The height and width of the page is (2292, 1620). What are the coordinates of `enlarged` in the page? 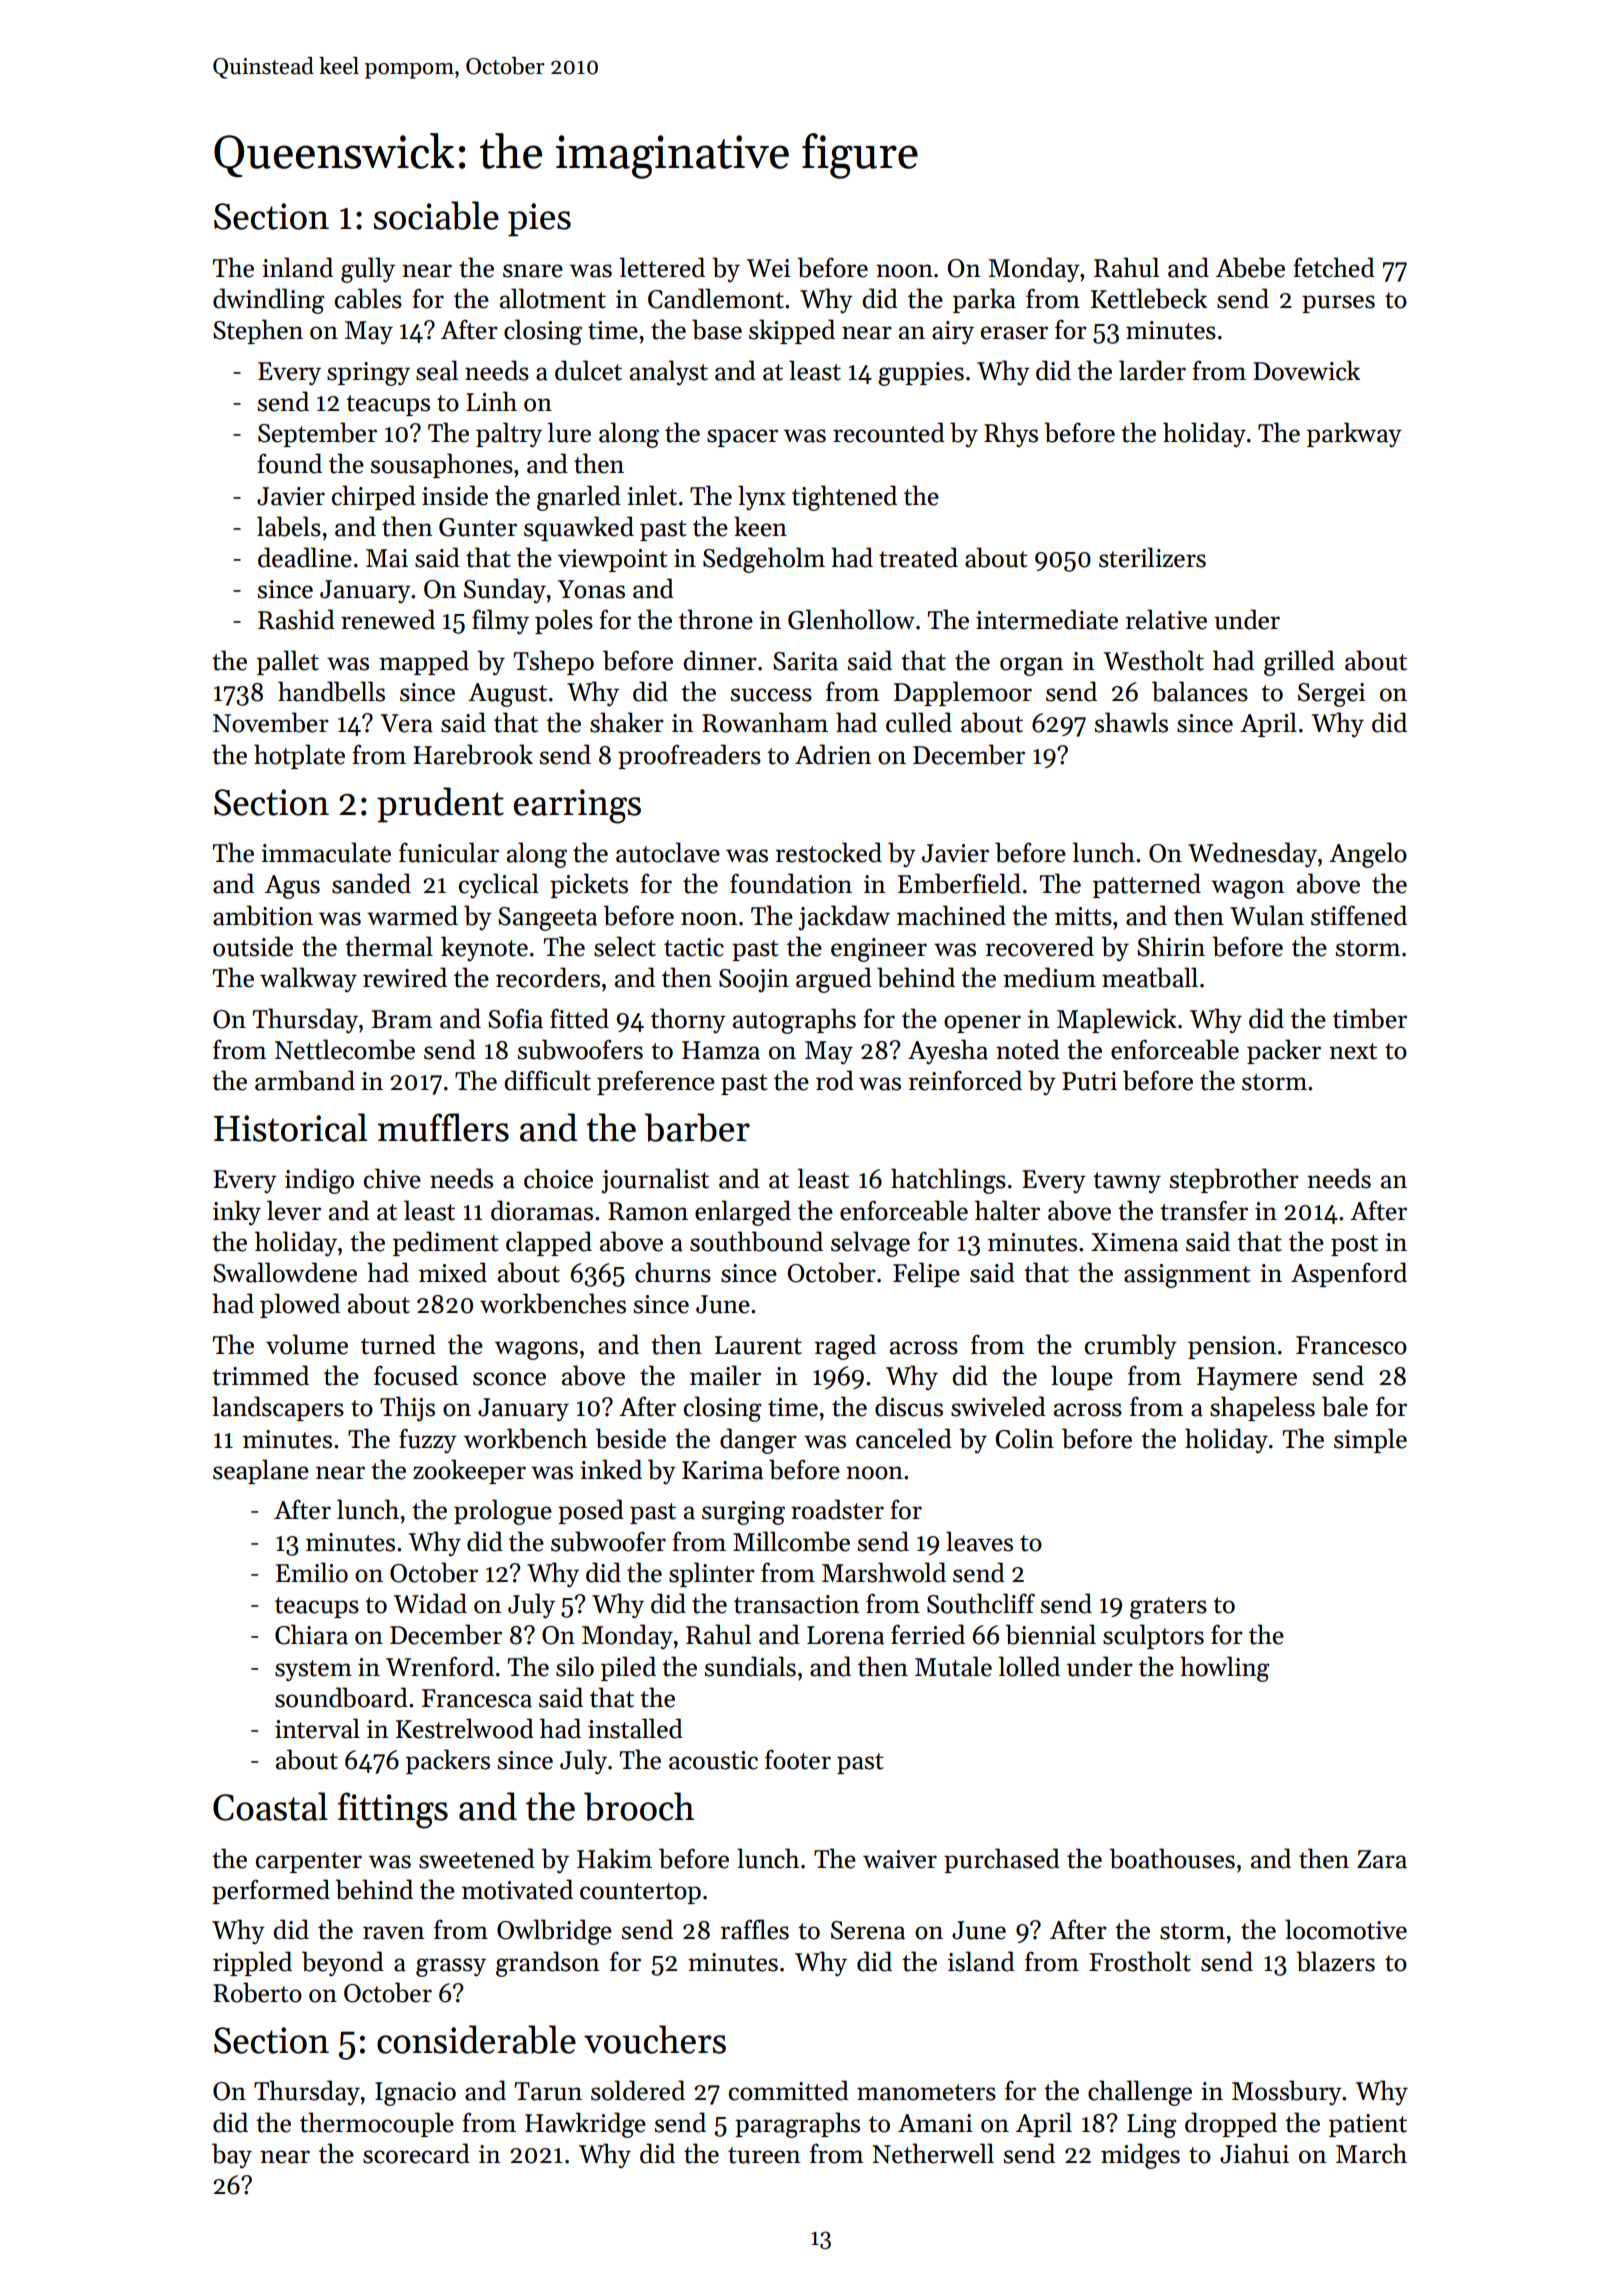 It's located at (743, 1213).
